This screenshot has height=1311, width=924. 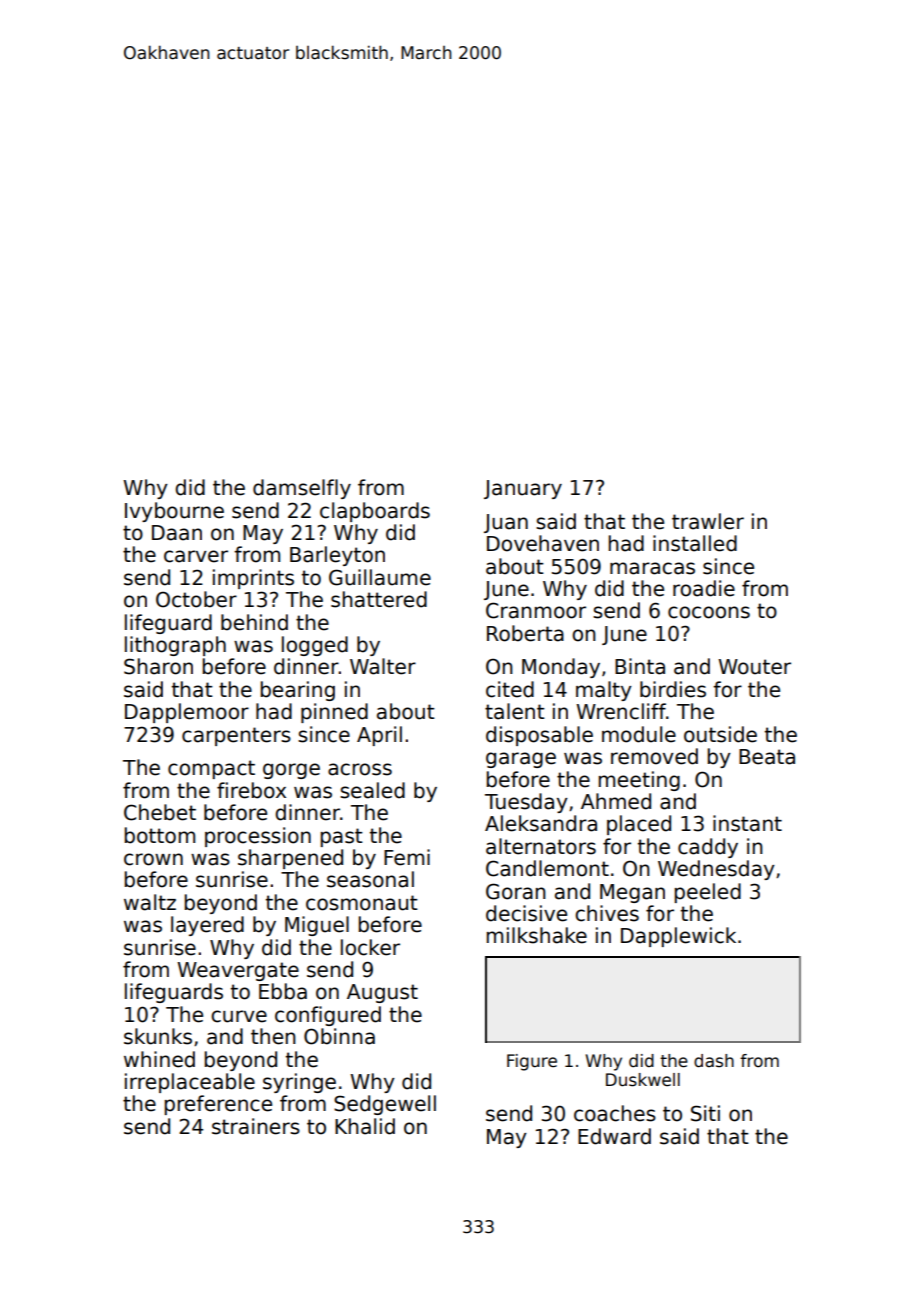 What do you see at coordinates (177, 533) in the screenshot?
I see `Daan` at bounding box center [177, 533].
